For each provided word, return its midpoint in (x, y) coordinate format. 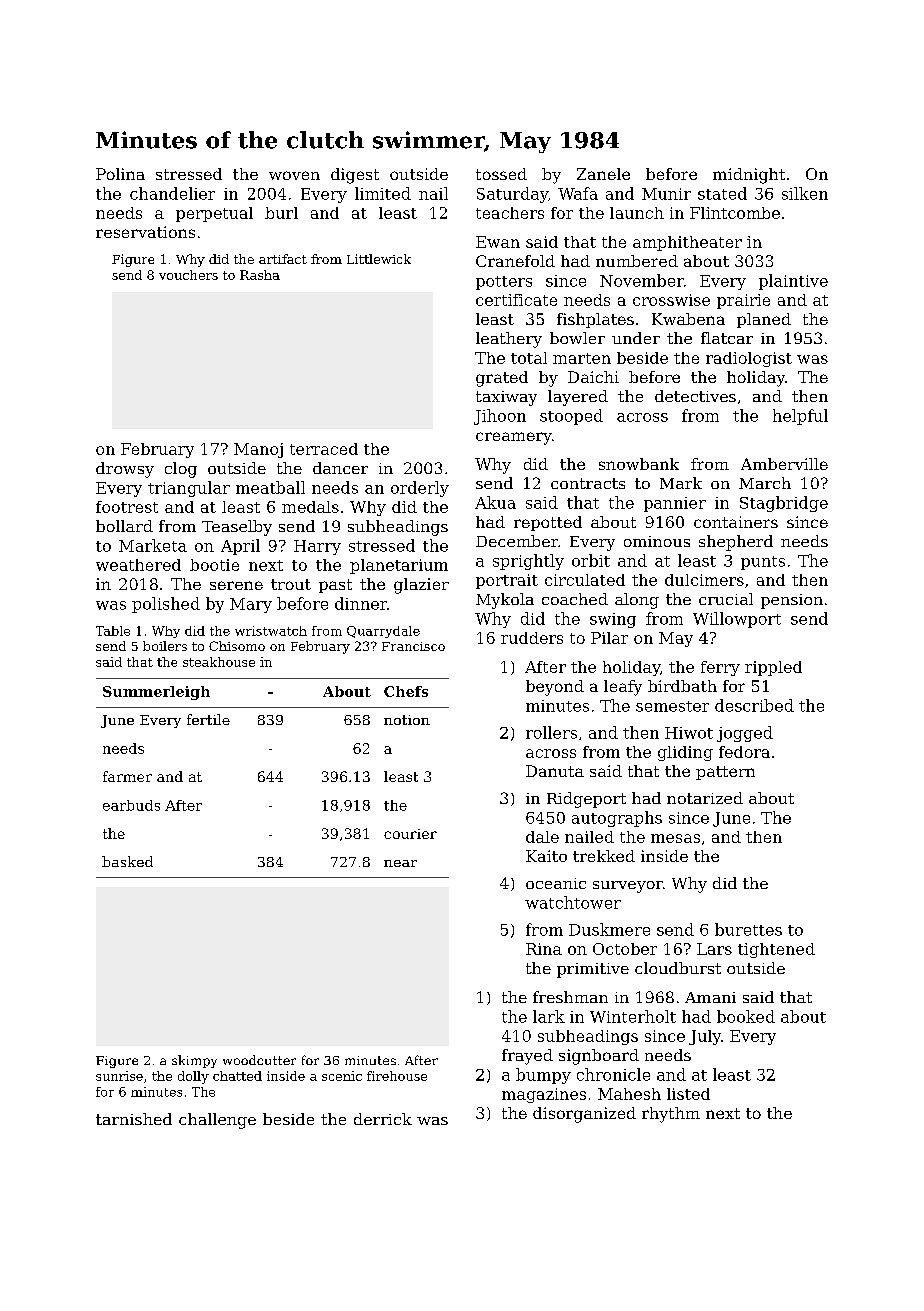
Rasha (260, 275)
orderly (420, 489)
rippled (773, 668)
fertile (208, 719)
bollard (124, 526)
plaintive (793, 282)
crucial (726, 599)
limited (383, 193)
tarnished (134, 1119)
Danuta (555, 771)
